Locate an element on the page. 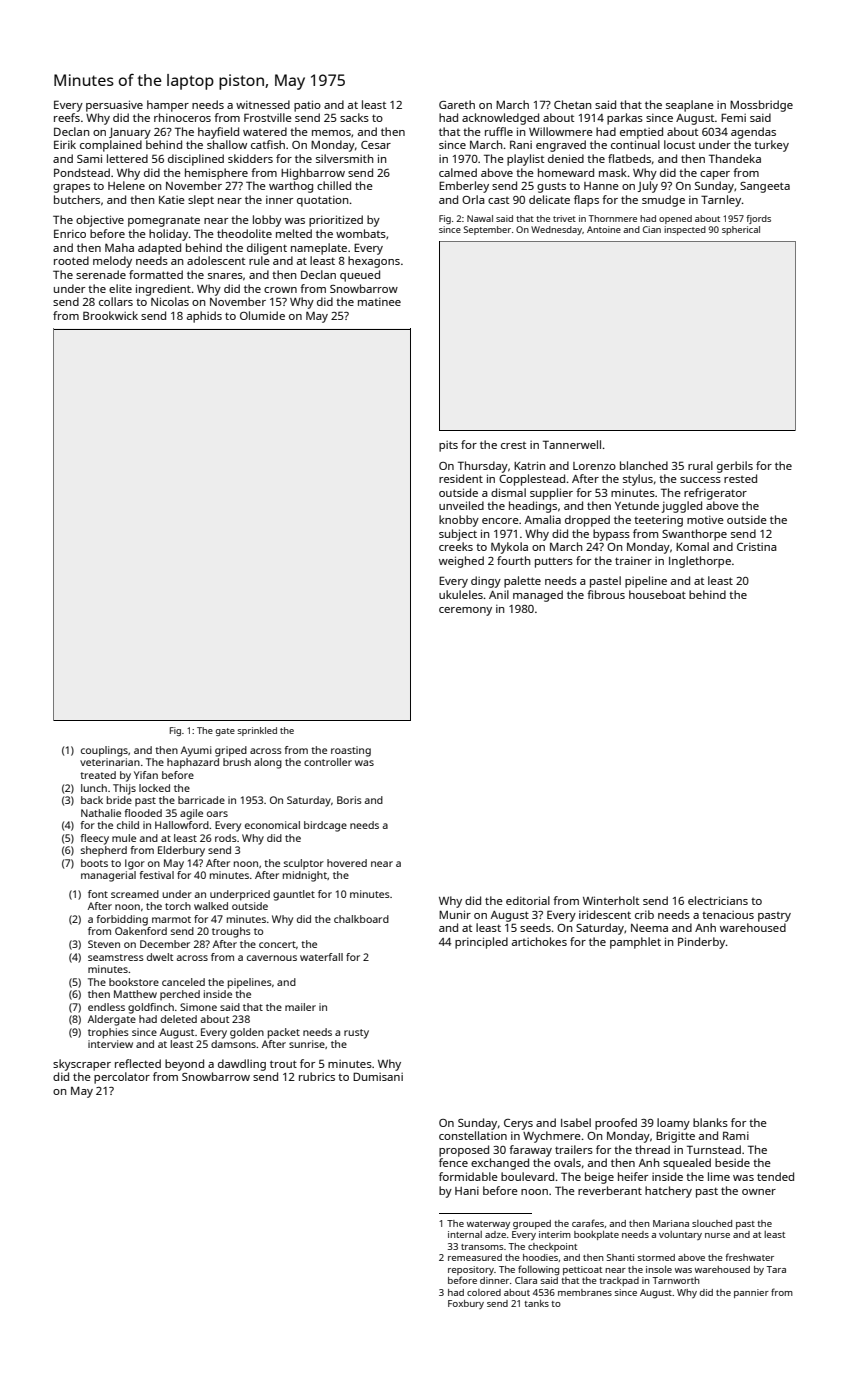 The width and height of the document is (849, 1400). Cristina is located at coordinates (757, 547).
